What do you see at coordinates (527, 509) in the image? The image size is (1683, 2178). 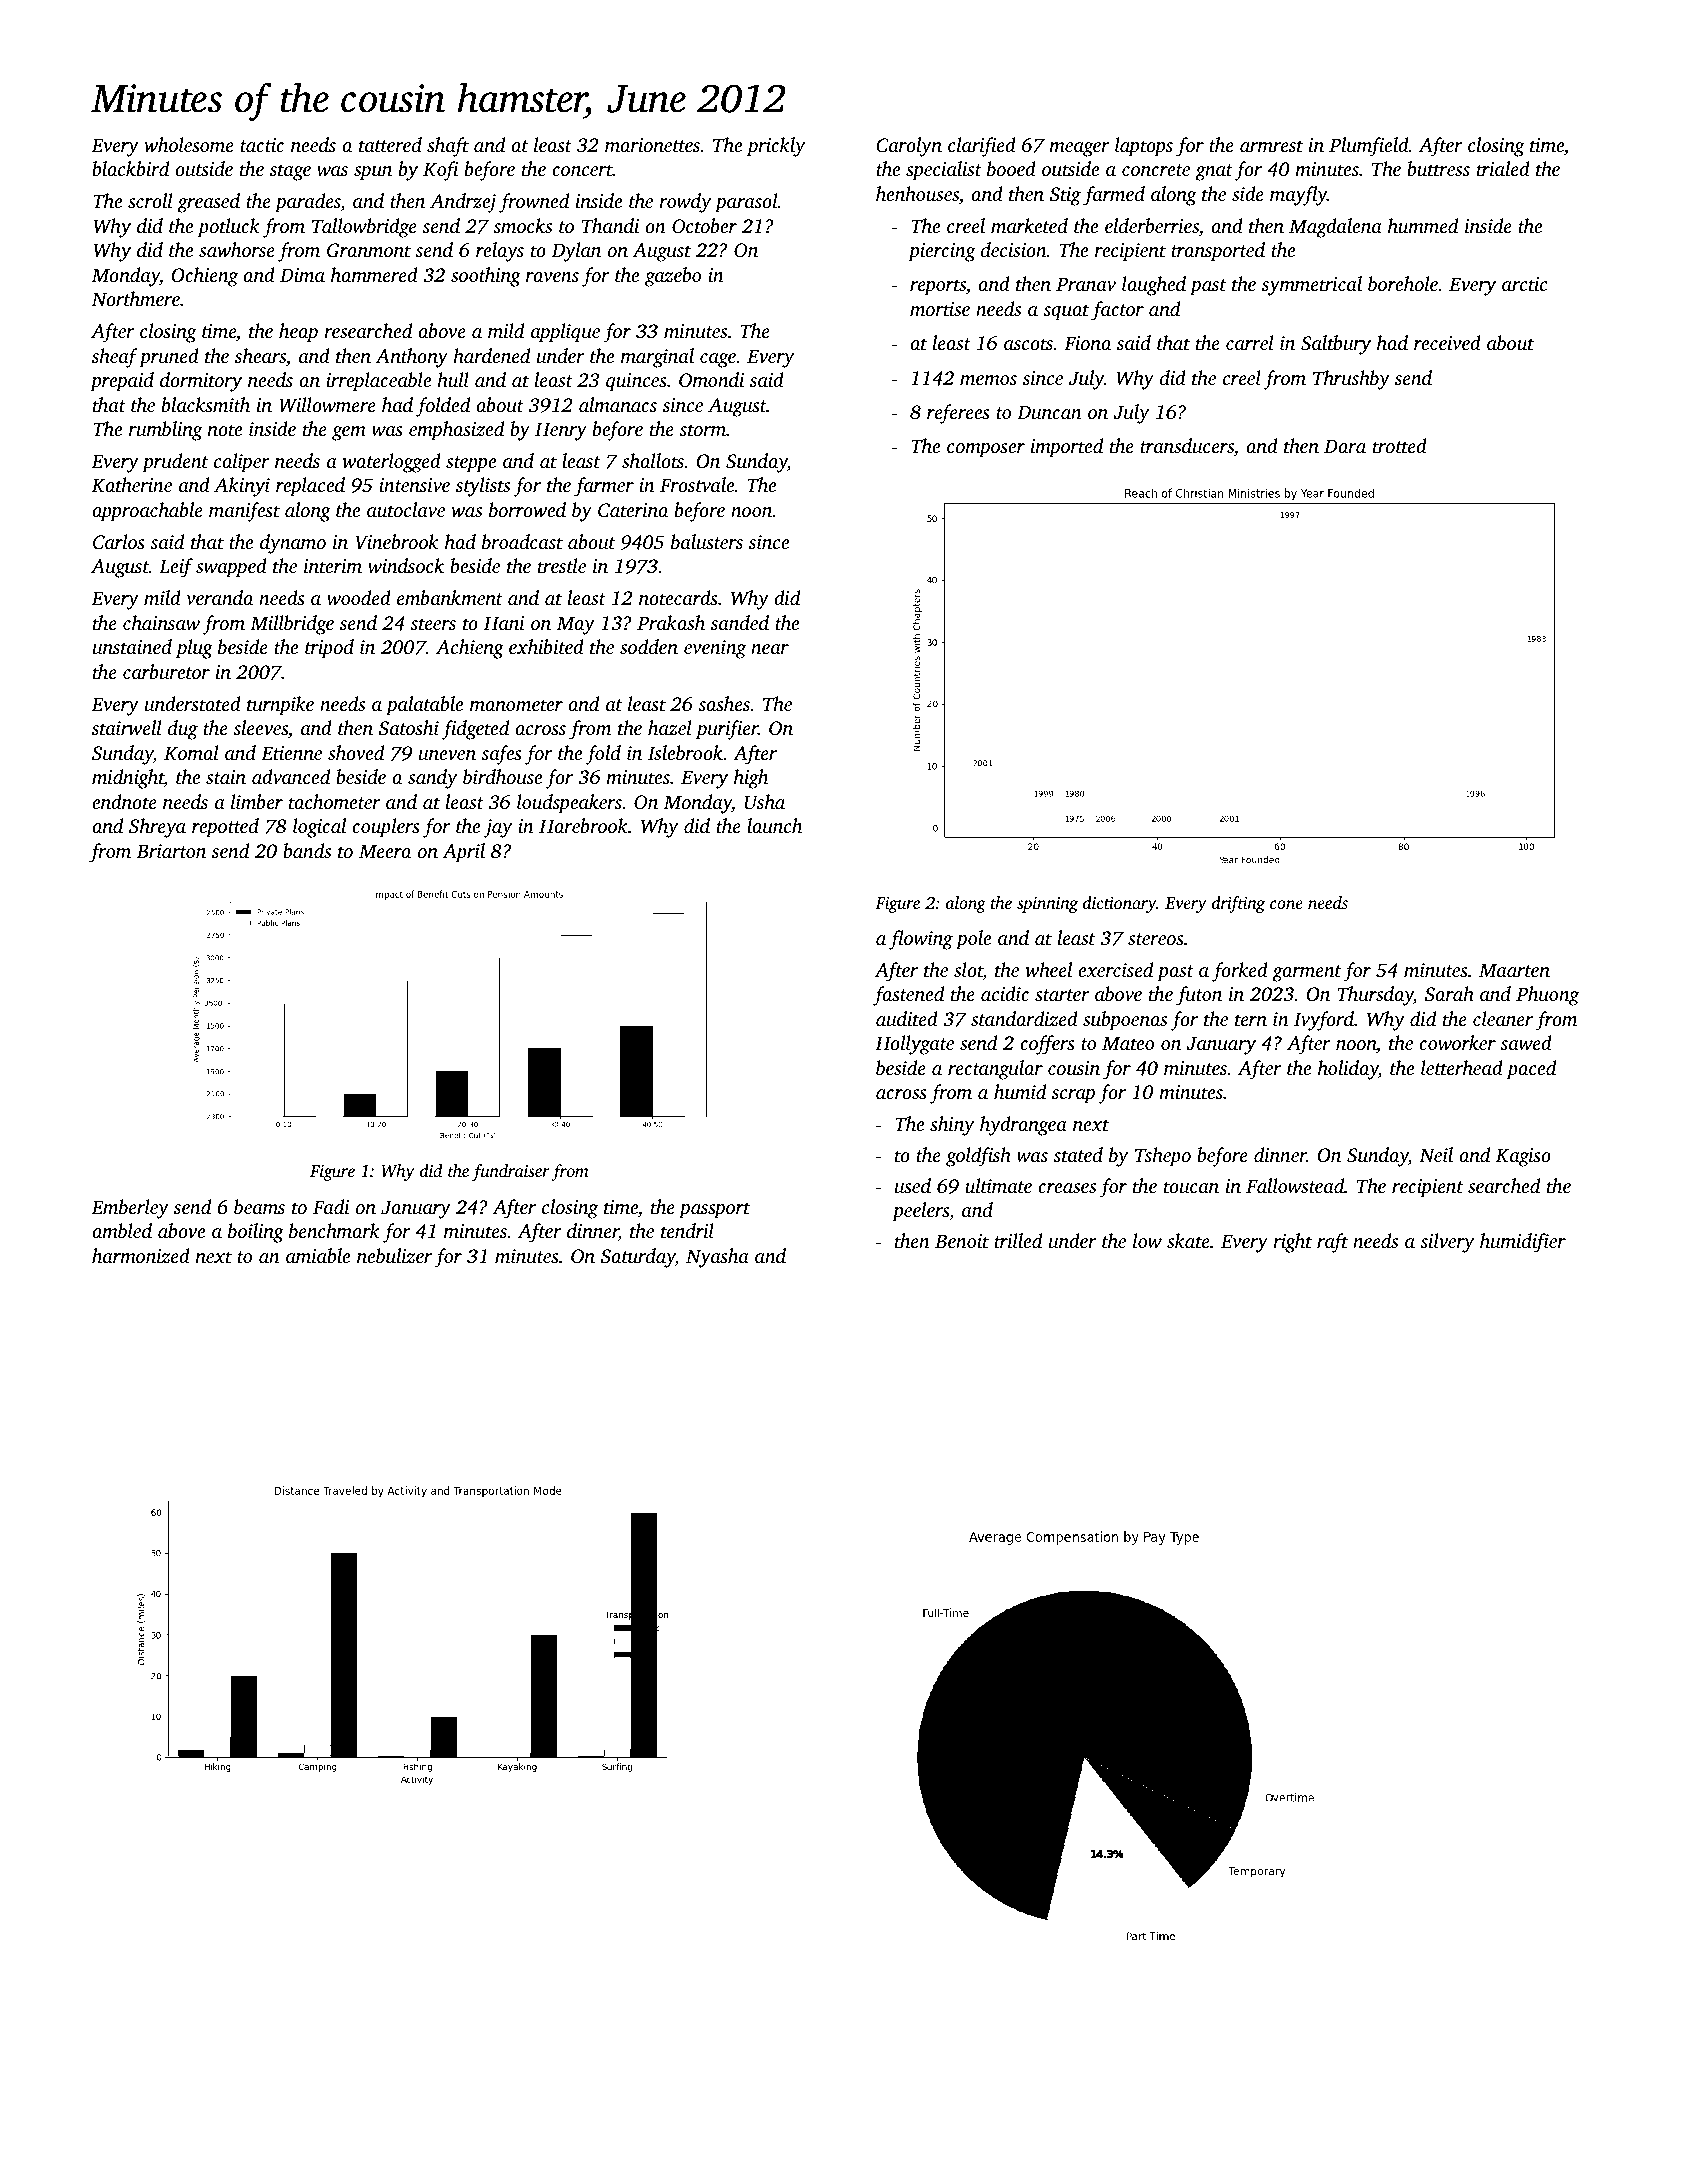 I see `borrowed` at bounding box center [527, 509].
